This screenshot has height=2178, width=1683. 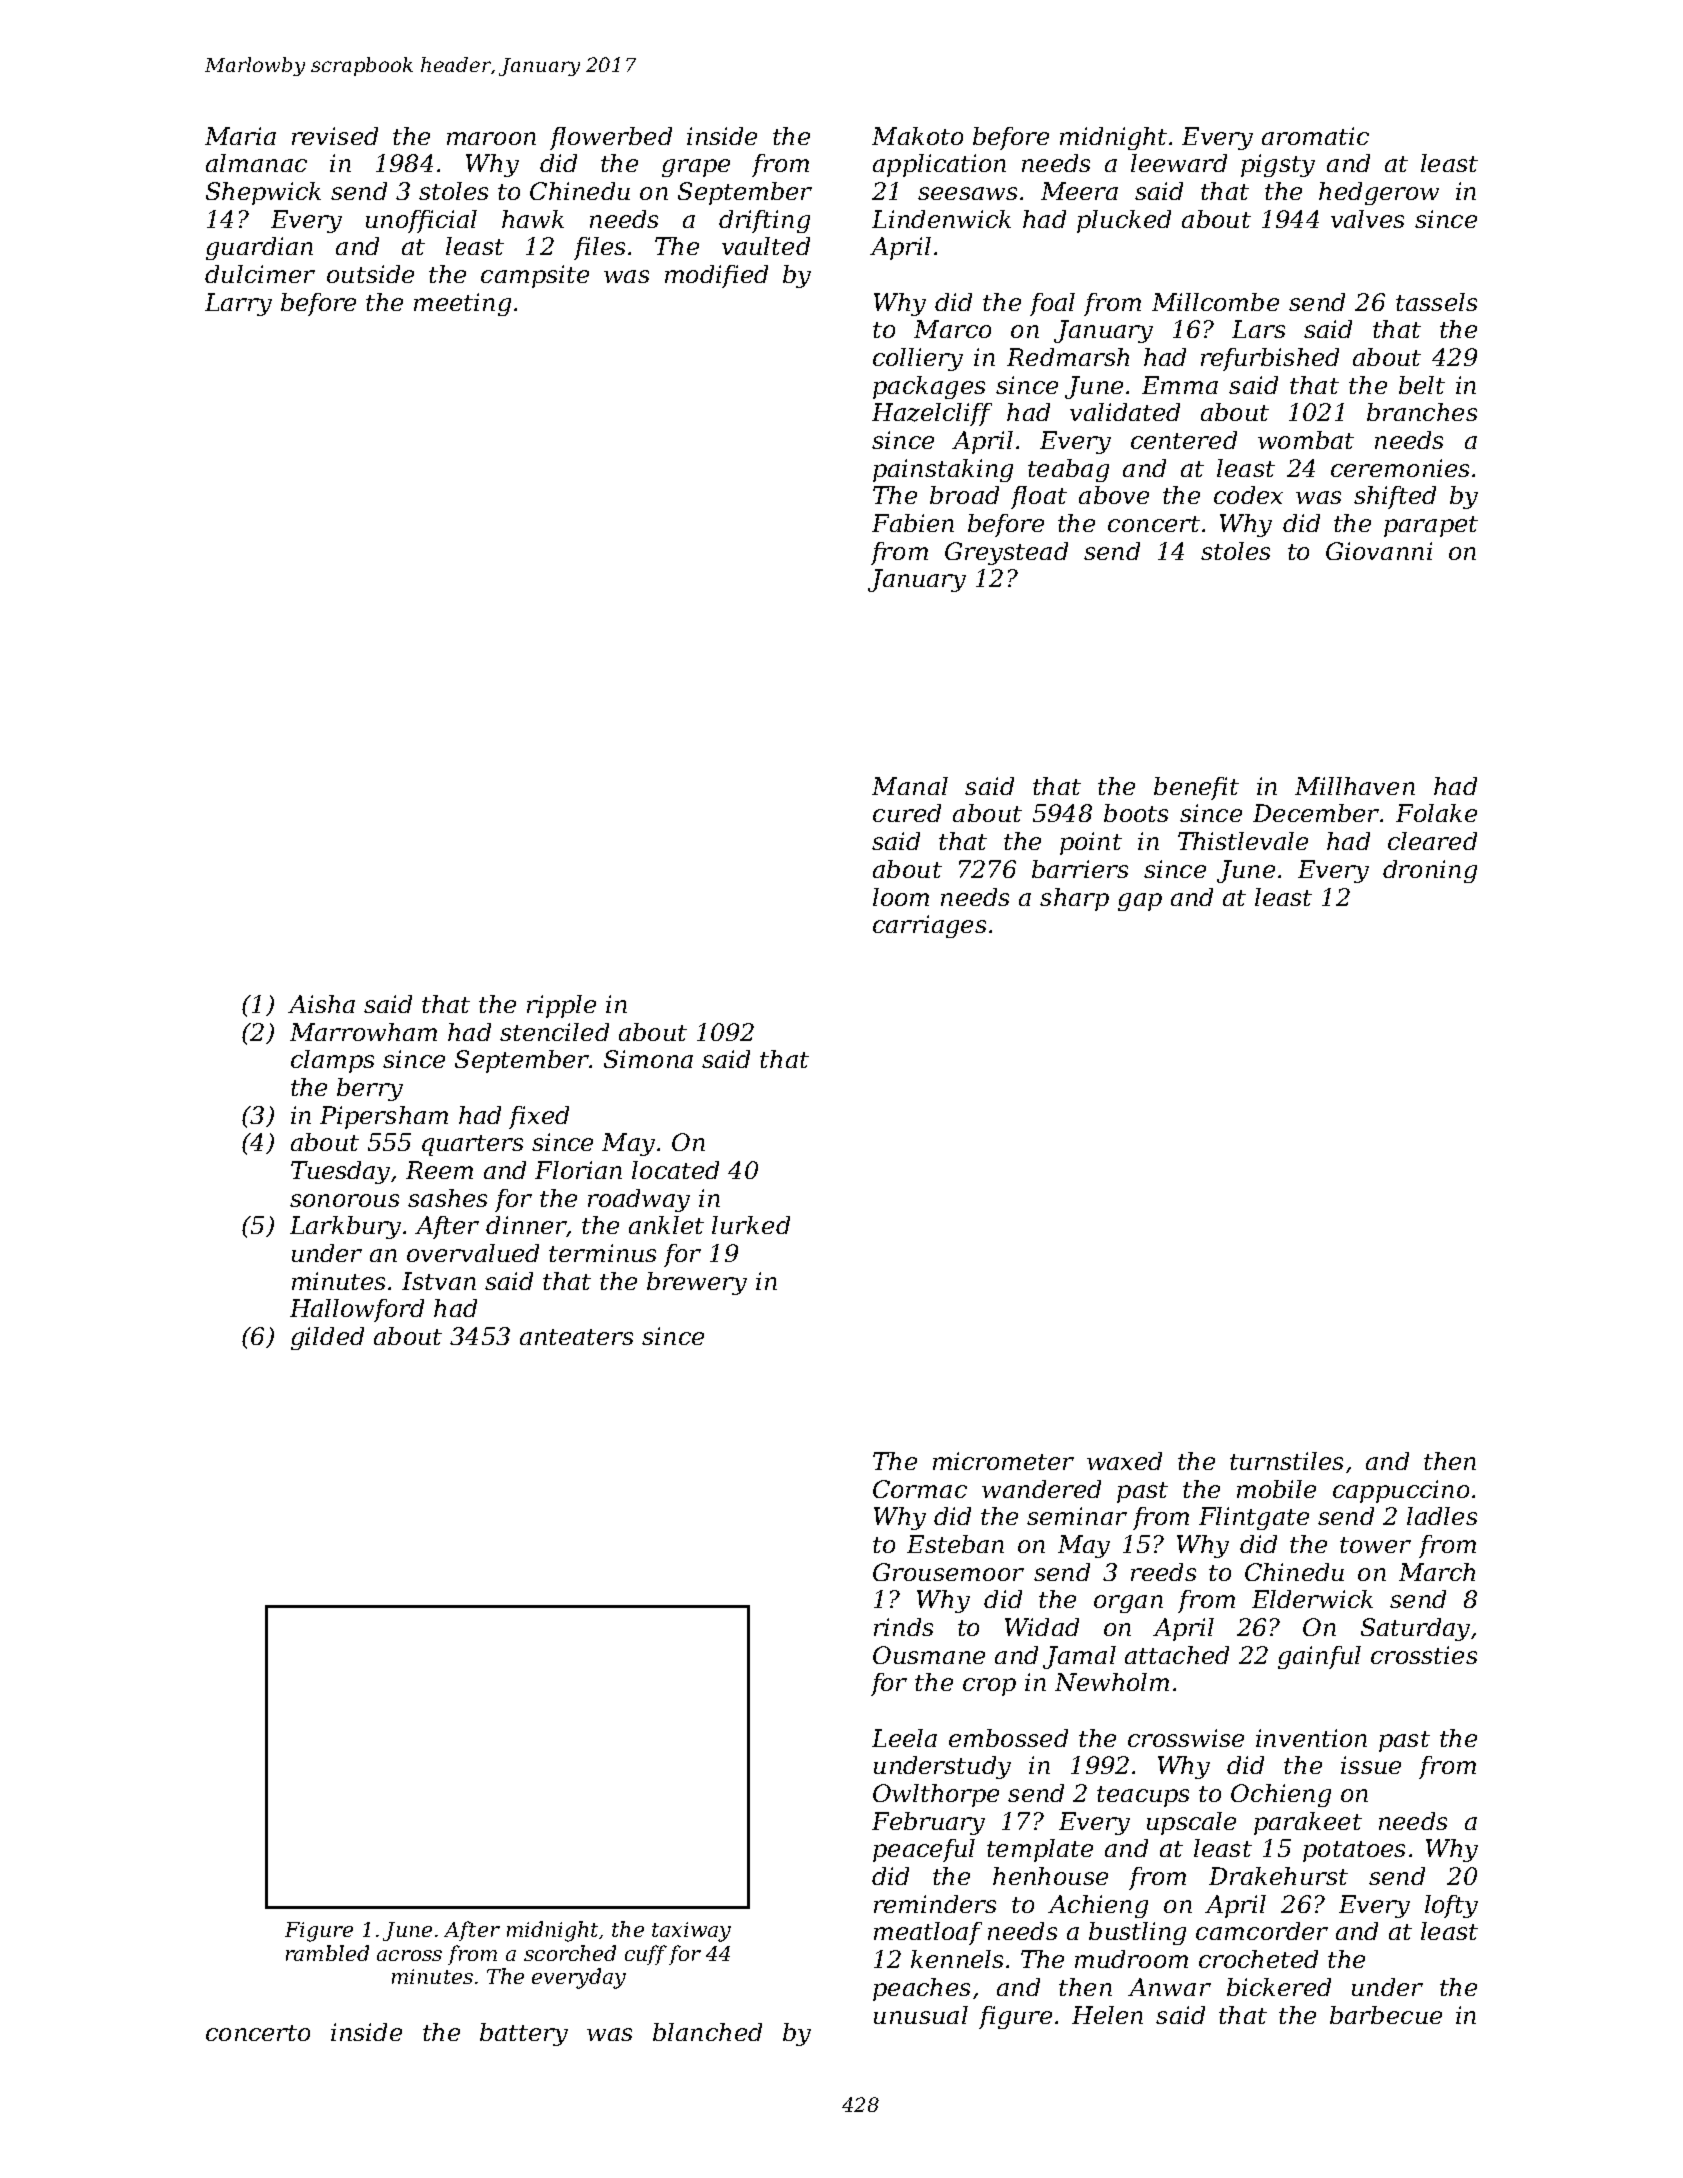 What do you see at coordinates (327, 1338) in the screenshot?
I see `gilded` at bounding box center [327, 1338].
